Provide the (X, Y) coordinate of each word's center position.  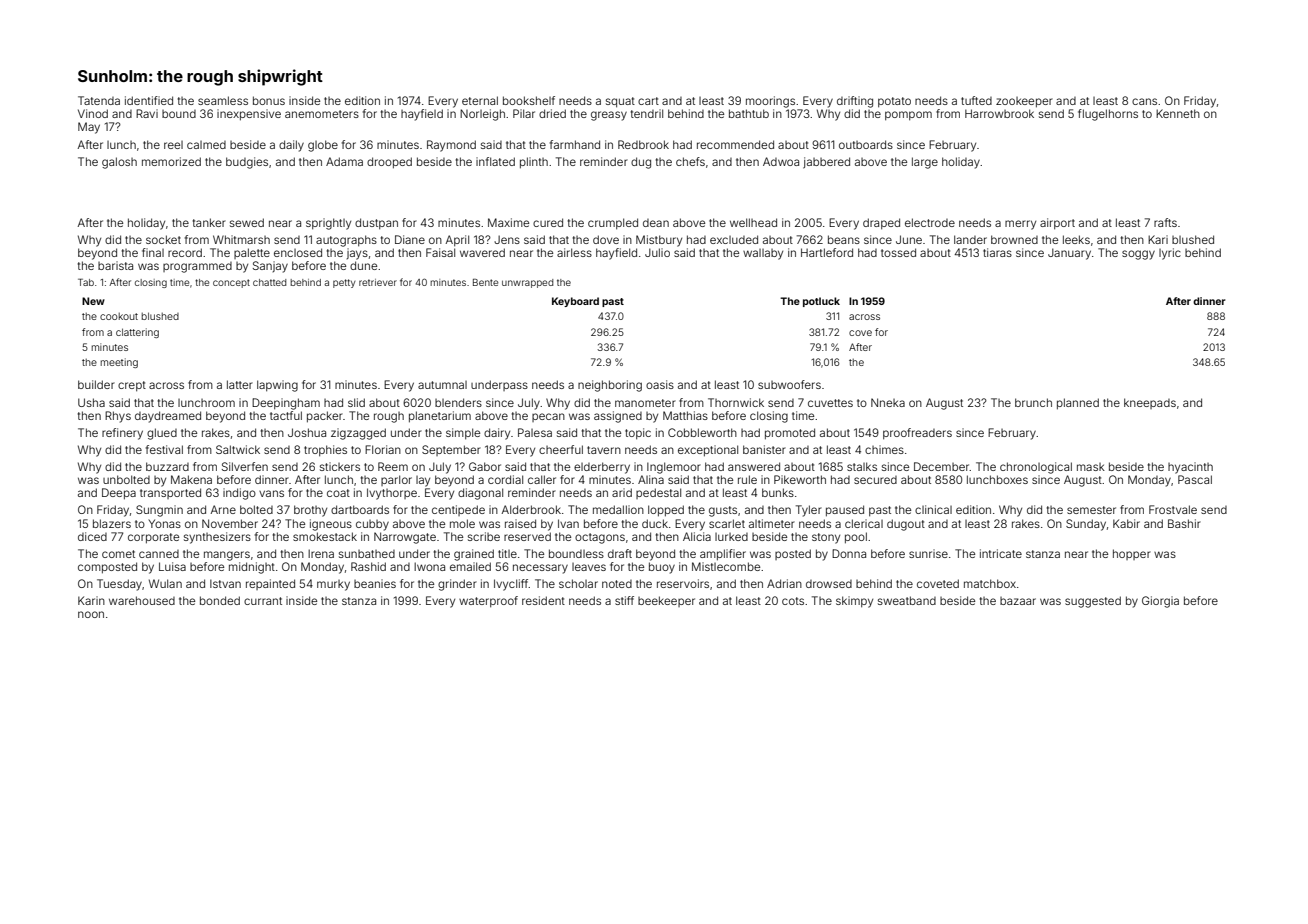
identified (149, 100)
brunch (1033, 402)
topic (638, 433)
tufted (976, 100)
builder (96, 384)
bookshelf (529, 100)
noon (91, 614)
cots (793, 601)
